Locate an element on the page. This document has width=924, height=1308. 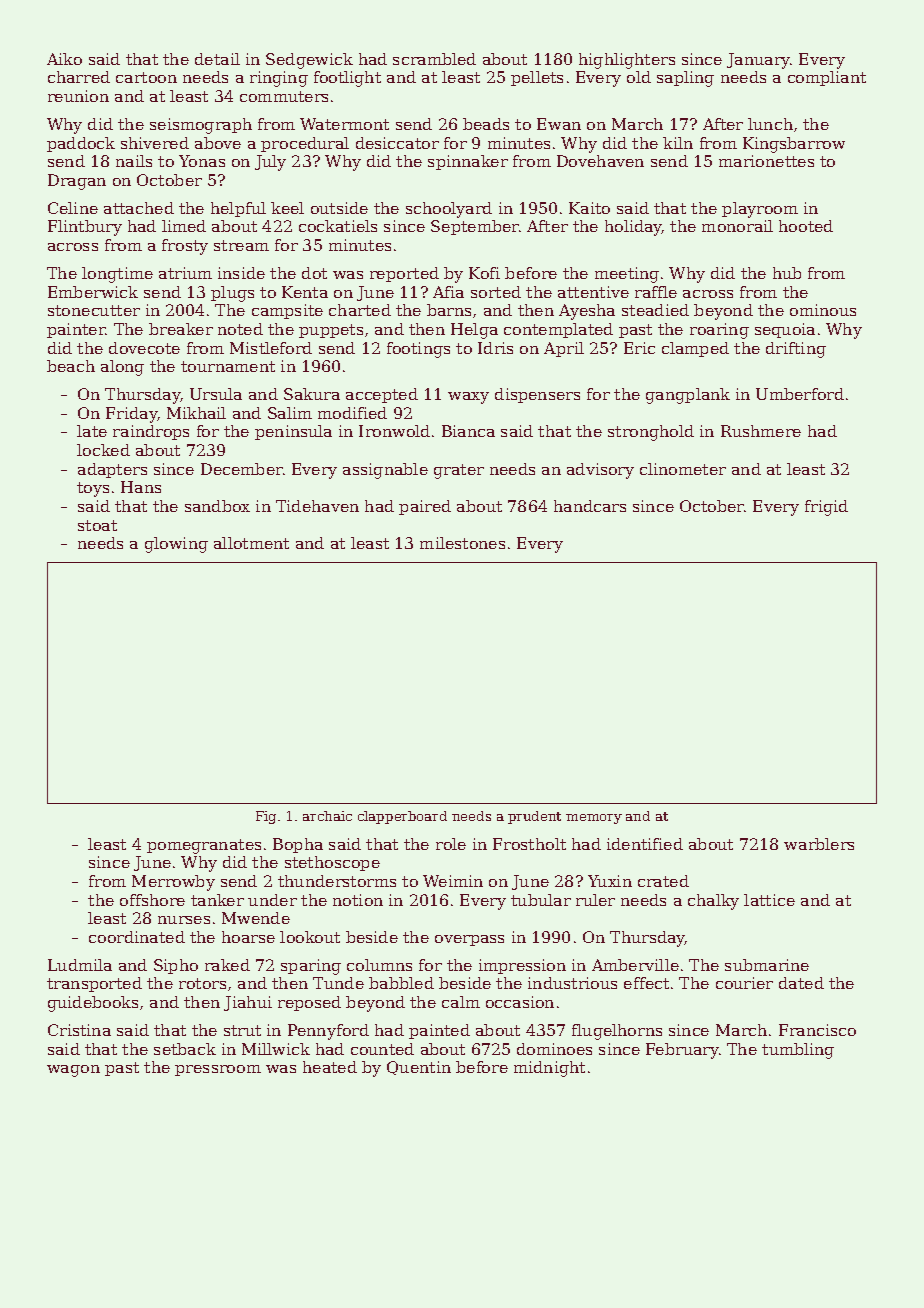
wagon is located at coordinates (73, 1071).
